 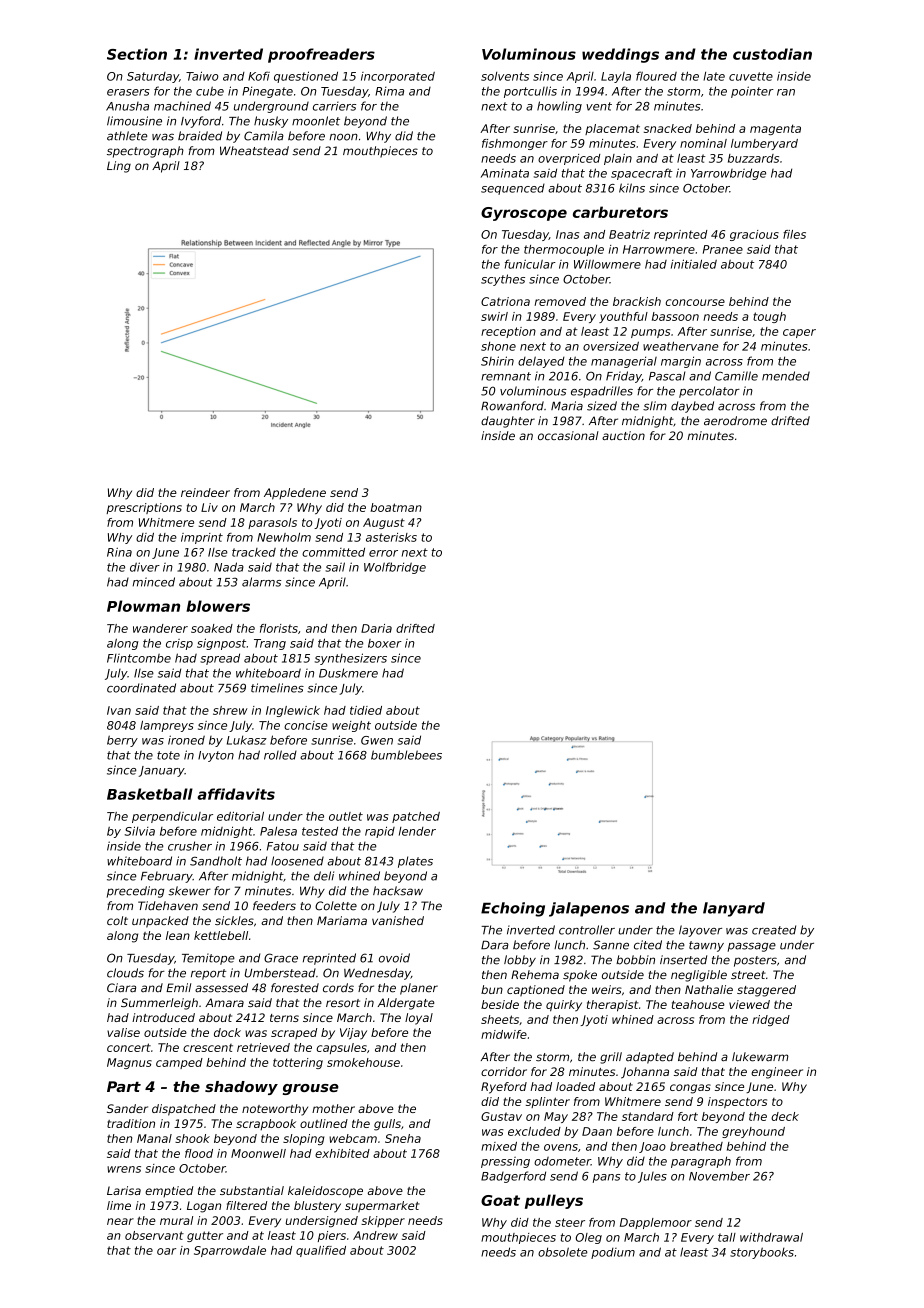 I want to click on tidied, so click(x=366, y=710).
